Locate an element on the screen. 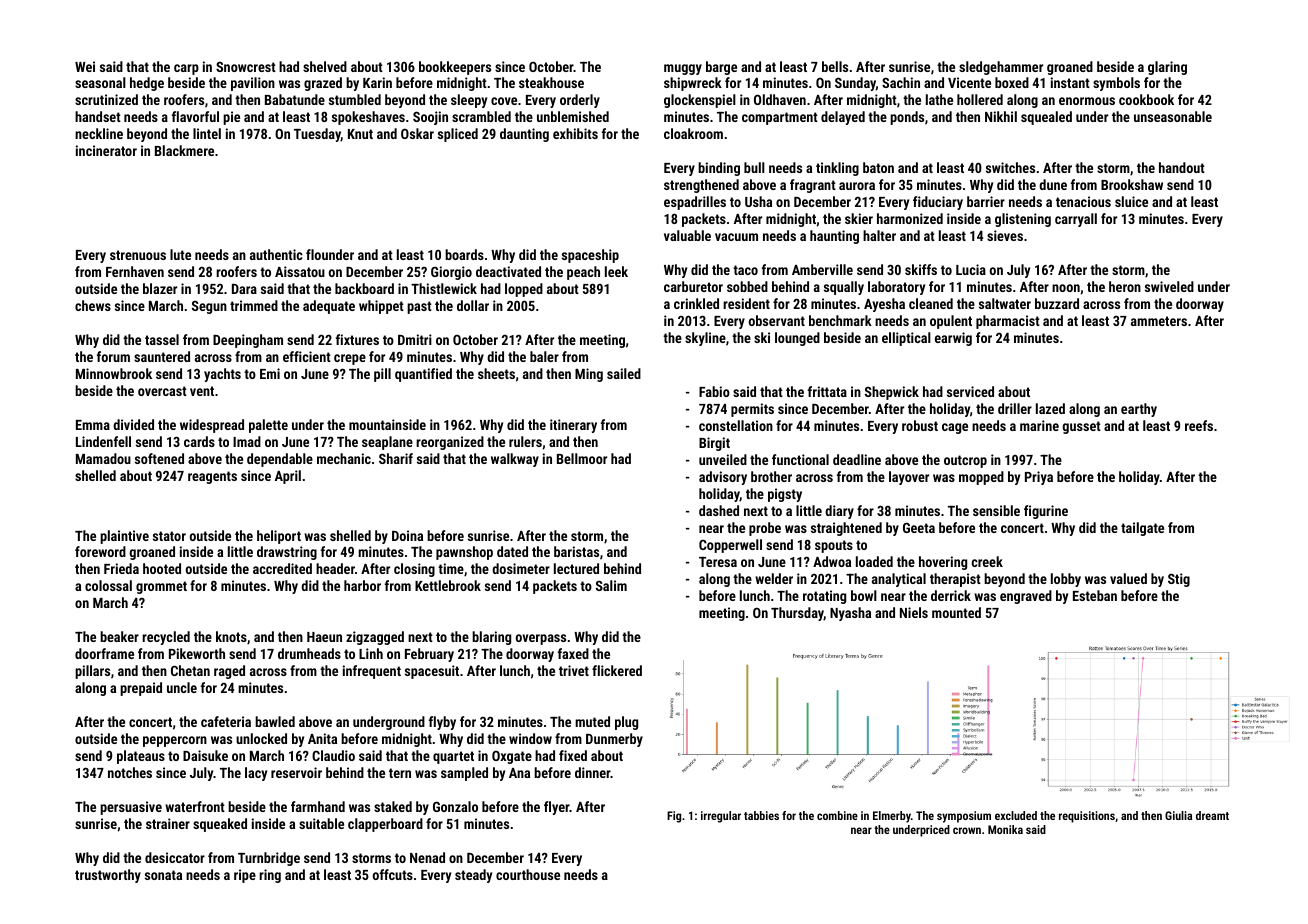  sledgehammer is located at coordinates (1001, 68).
